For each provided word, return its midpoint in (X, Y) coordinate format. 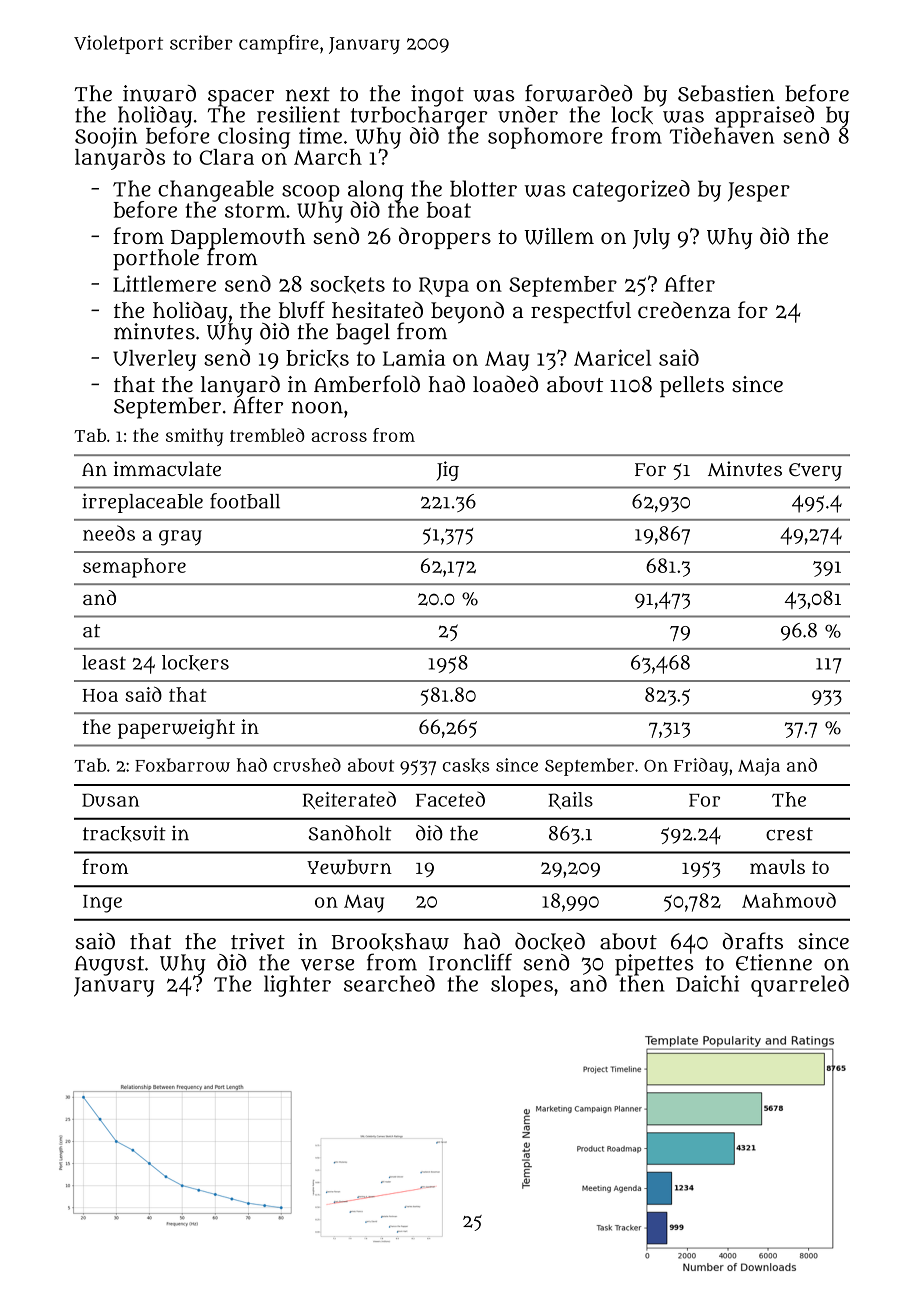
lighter (297, 986)
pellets (692, 386)
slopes (522, 986)
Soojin (106, 138)
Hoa (100, 695)
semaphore (134, 568)
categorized (631, 191)
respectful (581, 312)
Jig (447, 471)
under (528, 114)
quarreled (800, 986)
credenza (684, 310)
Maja (759, 767)
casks (466, 765)
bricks (317, 358)
